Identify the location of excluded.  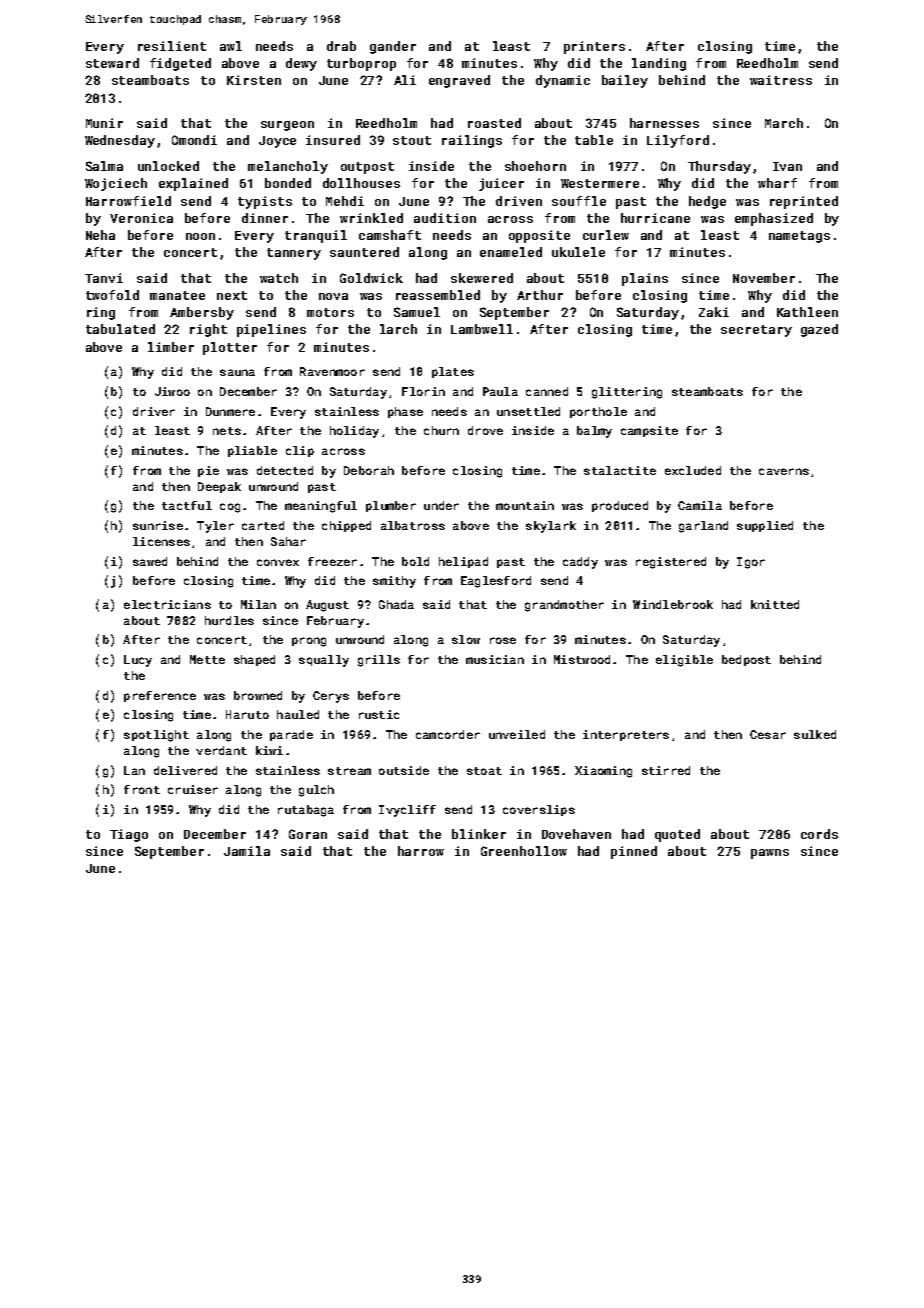
(693, 470).
